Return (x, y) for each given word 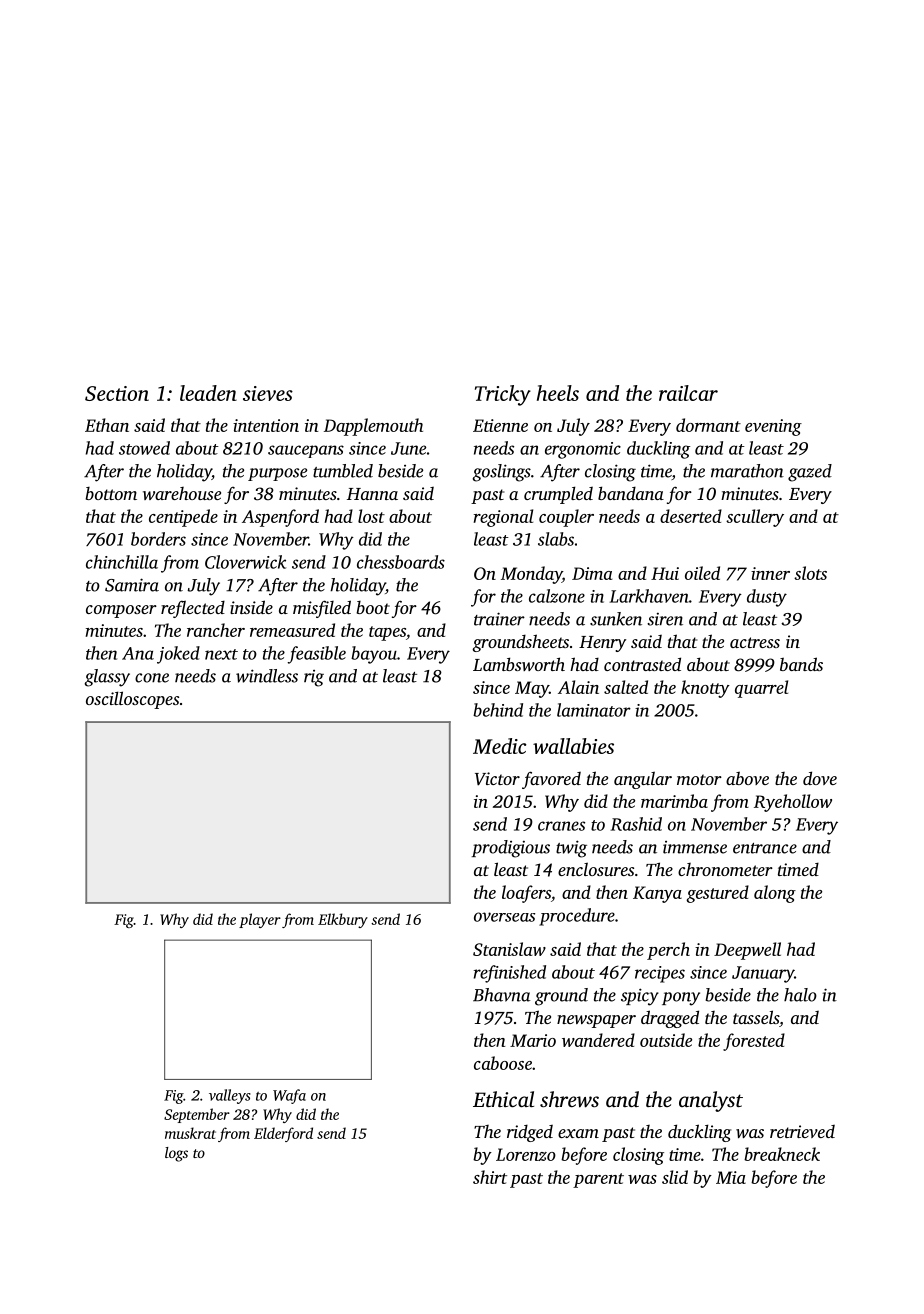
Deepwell (747, 951)
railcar (688, 393)
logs (176, 1154)
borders (158, 539)
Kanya (657, 894)
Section (117, 393)
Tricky (503, 395)
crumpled (558, 495)
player (260, 920)
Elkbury (343, 920)
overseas (504, 917)
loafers (526, 894)
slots (810, 573)
